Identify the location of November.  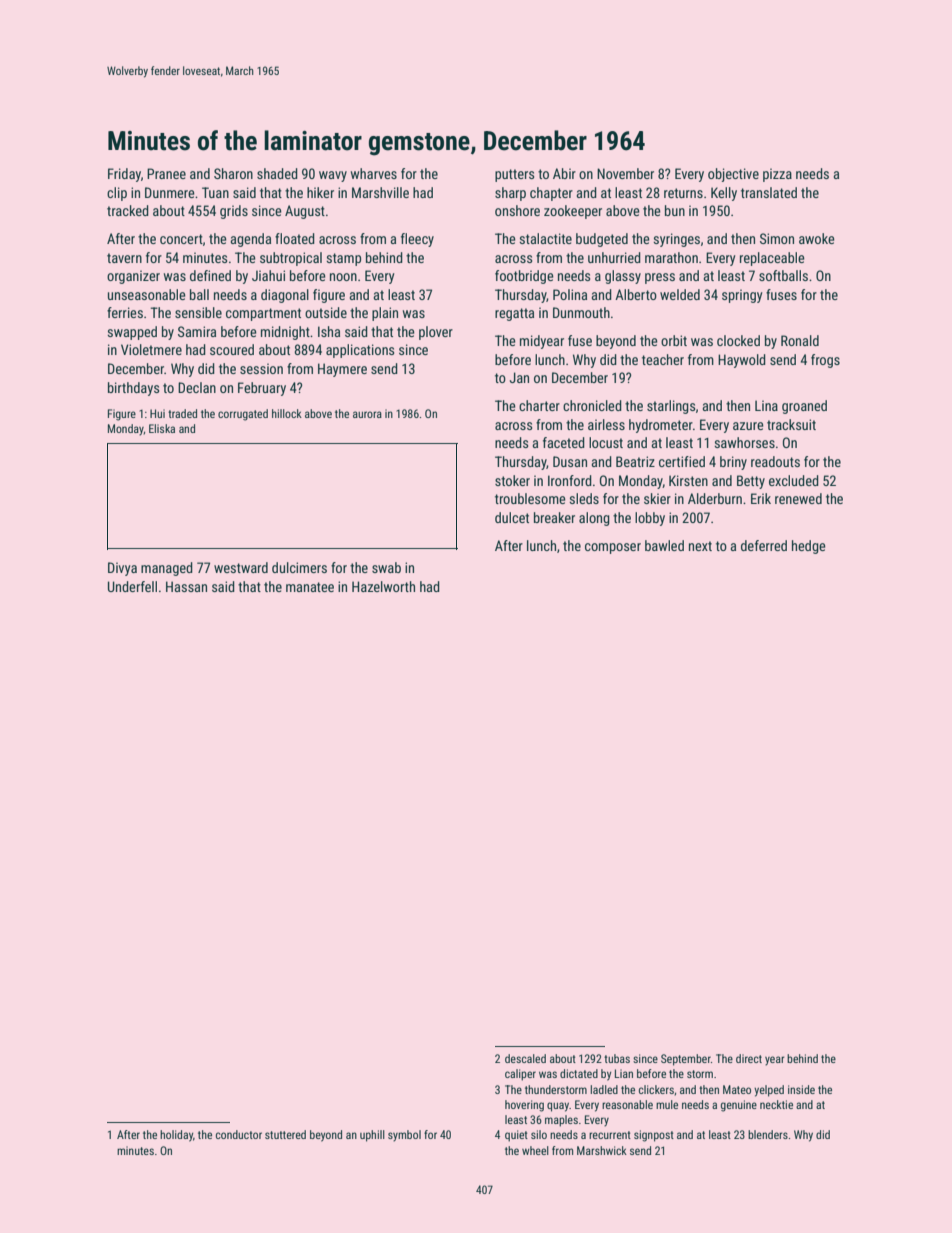
(625, 173).
